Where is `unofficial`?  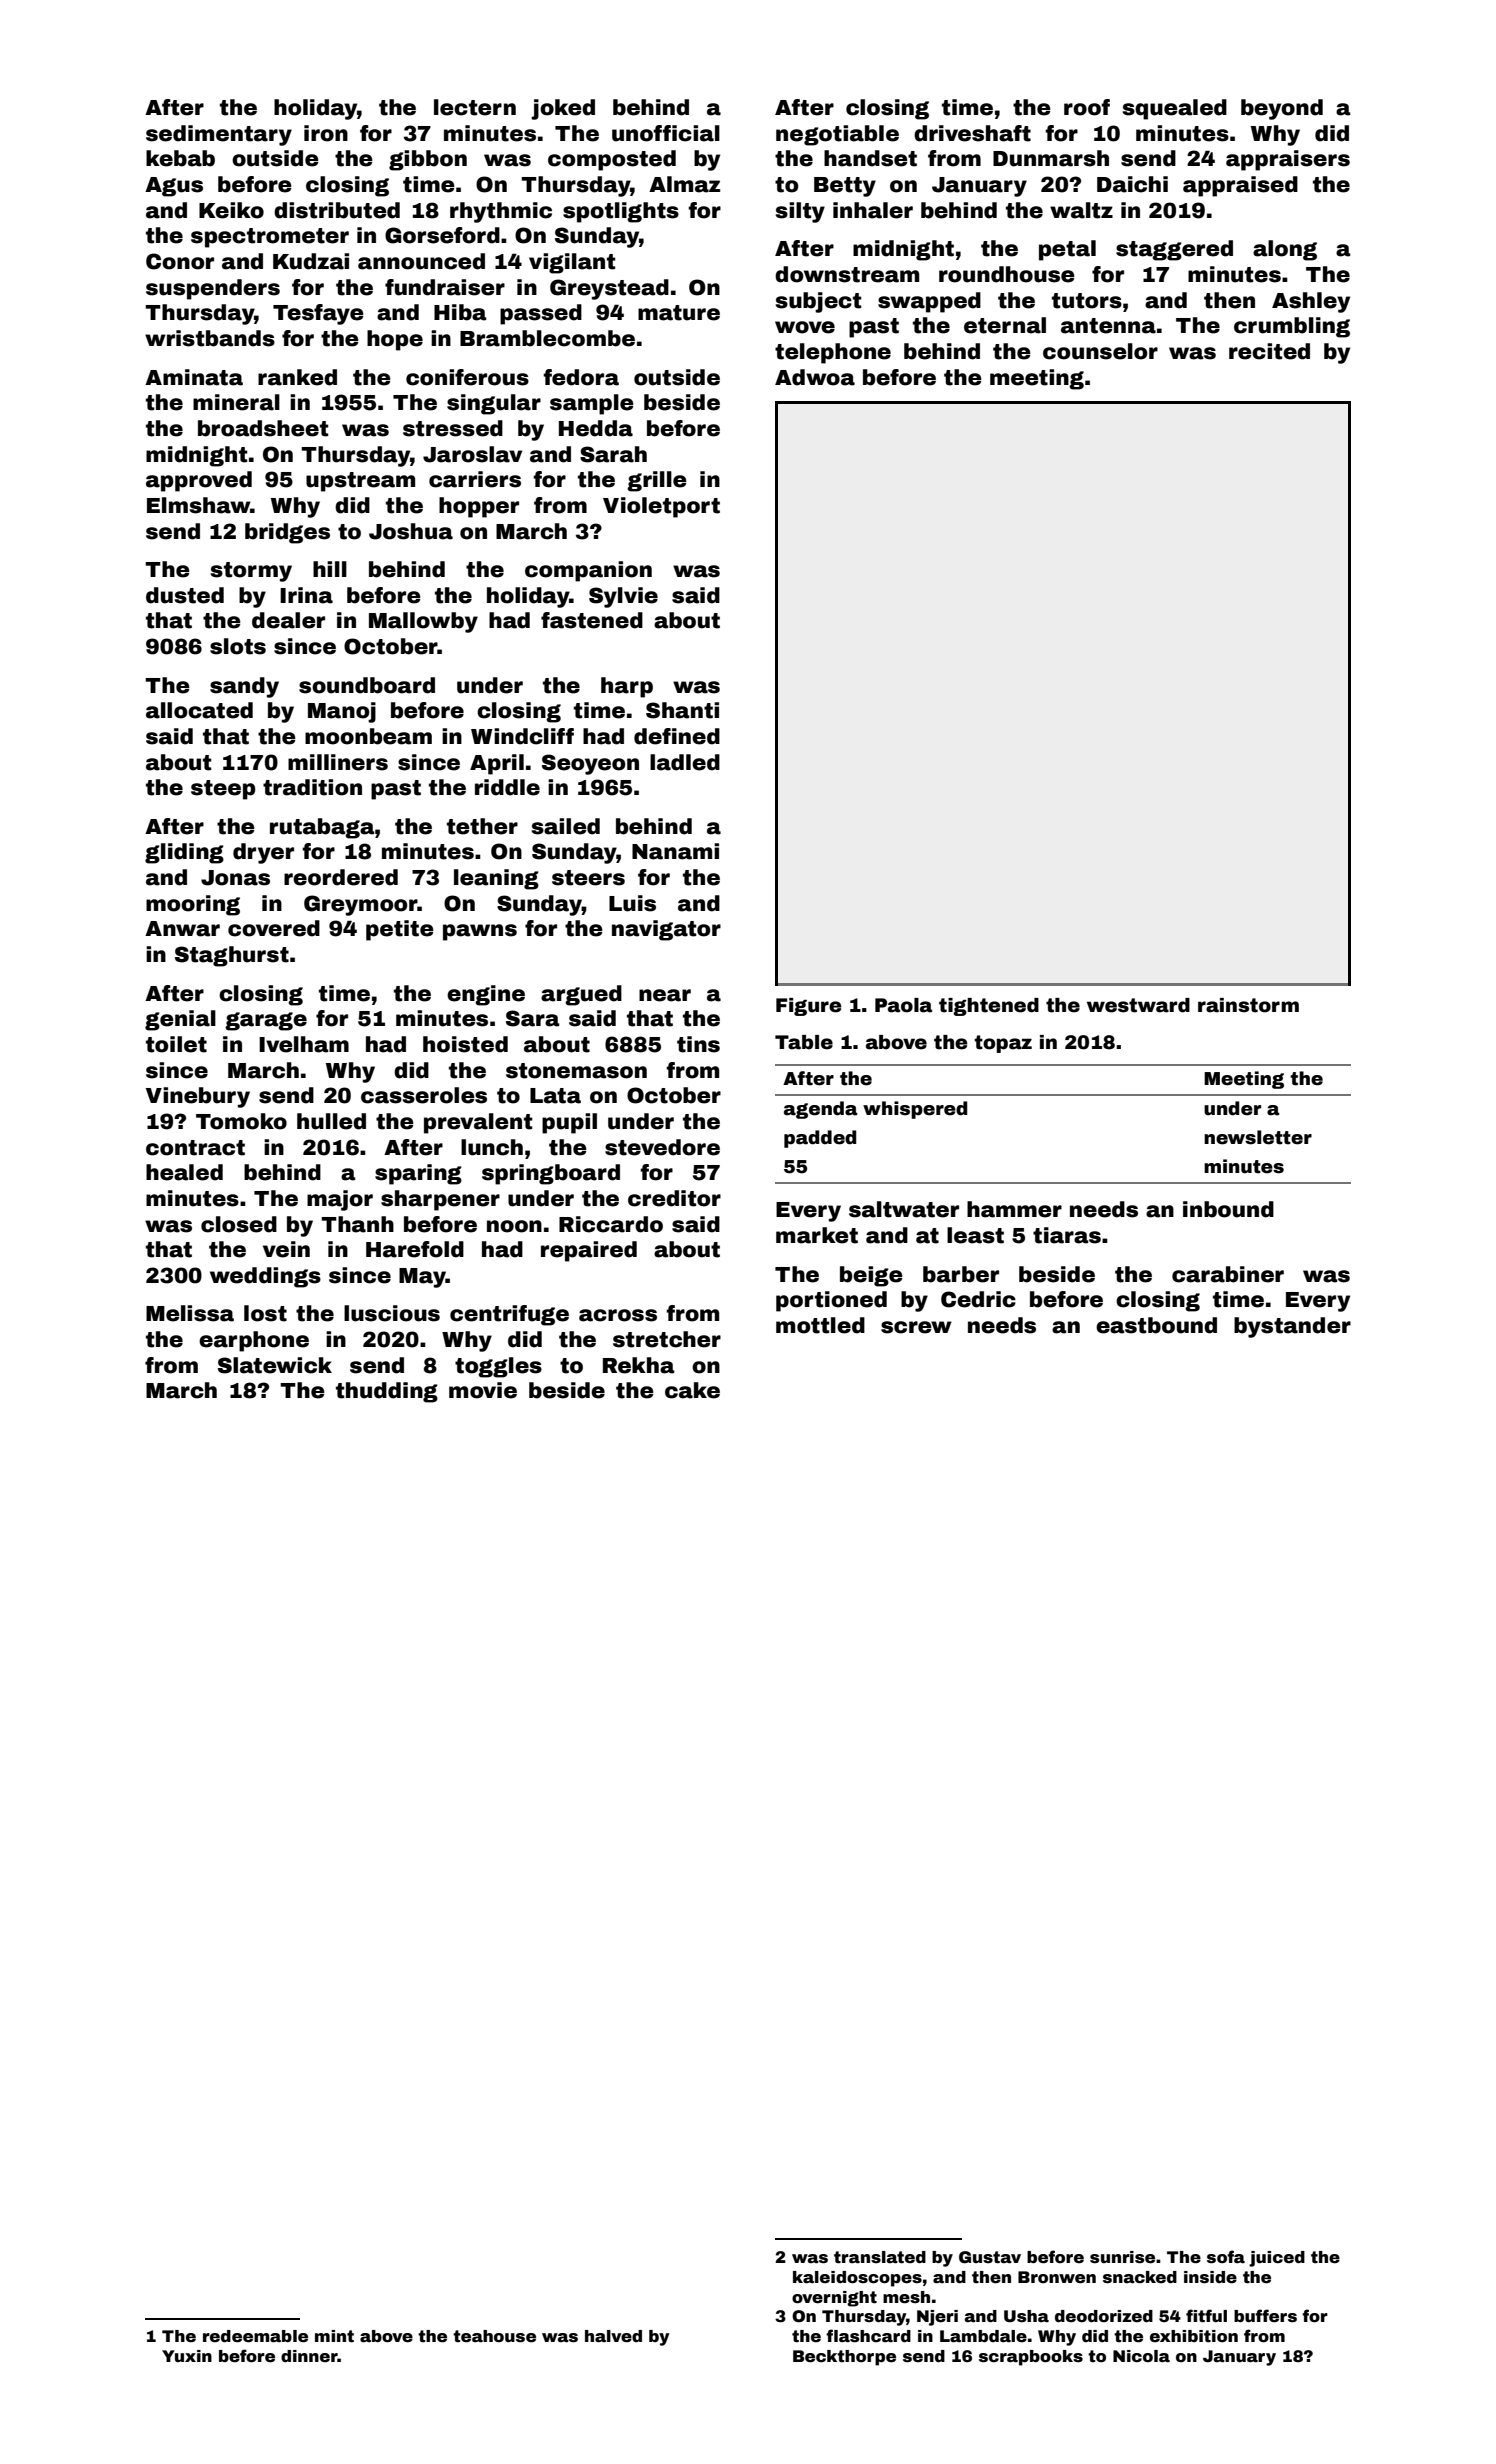 unofficial is located at coordinates (666, 133).
